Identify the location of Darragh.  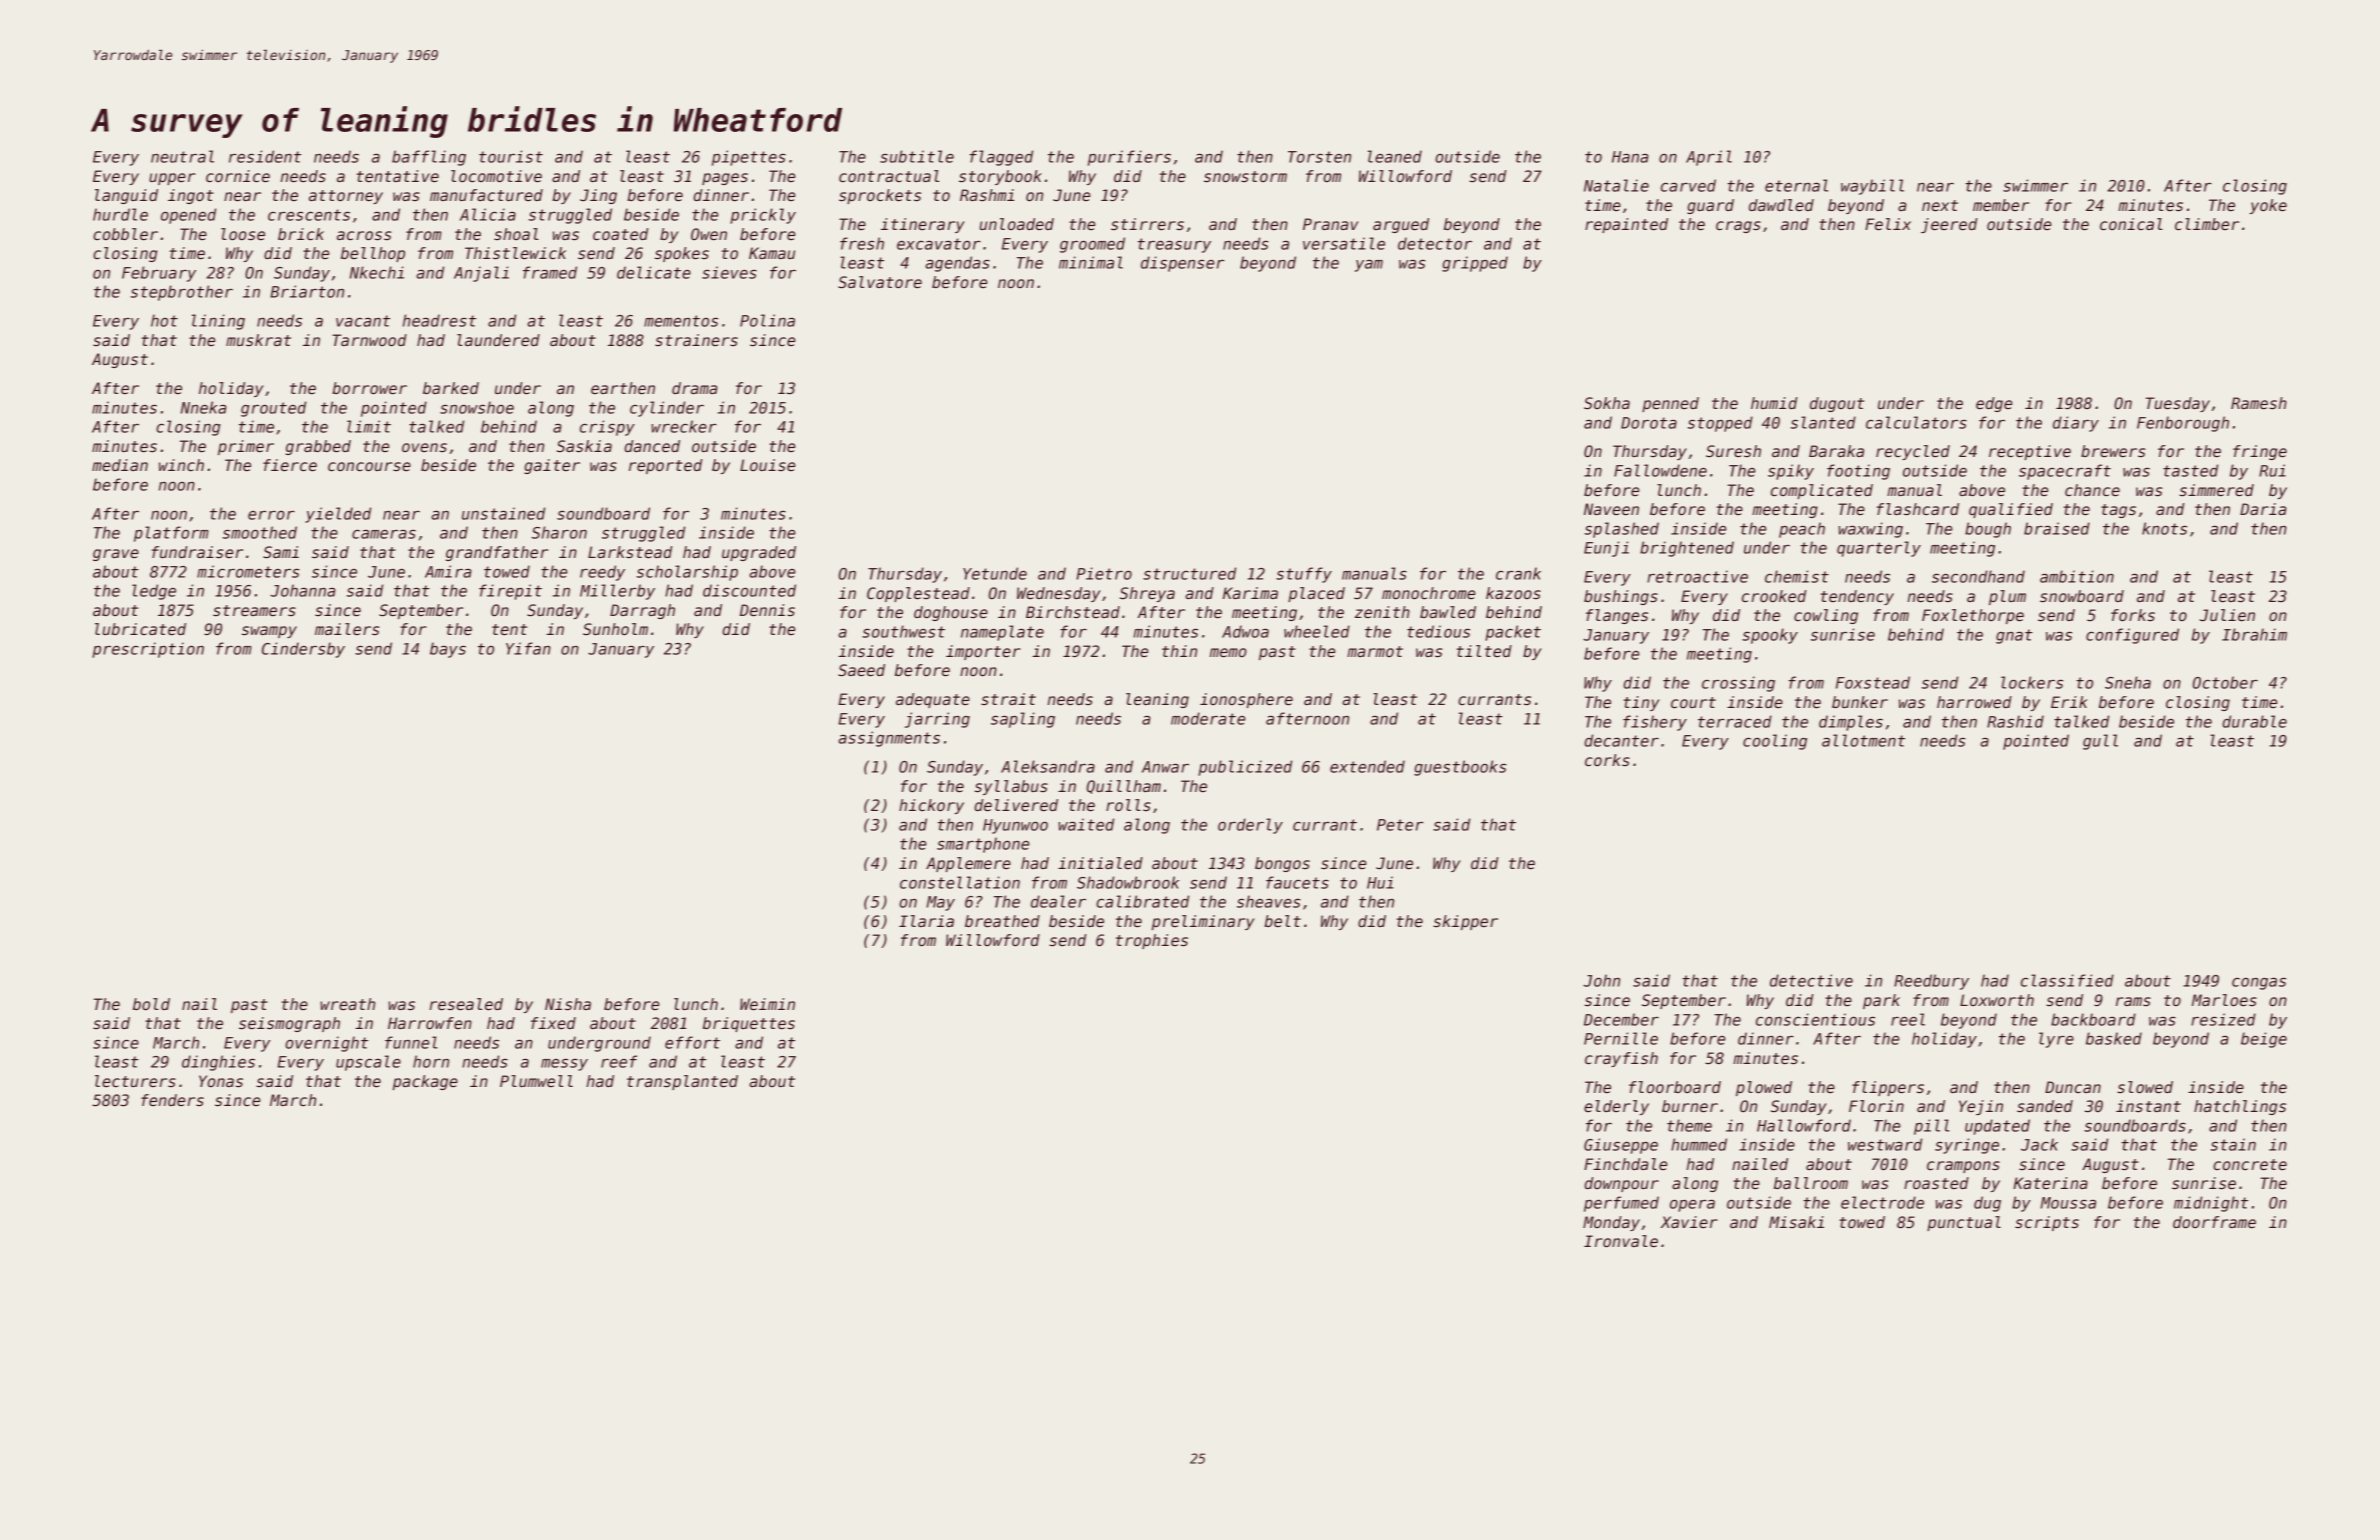
(642, 611).
